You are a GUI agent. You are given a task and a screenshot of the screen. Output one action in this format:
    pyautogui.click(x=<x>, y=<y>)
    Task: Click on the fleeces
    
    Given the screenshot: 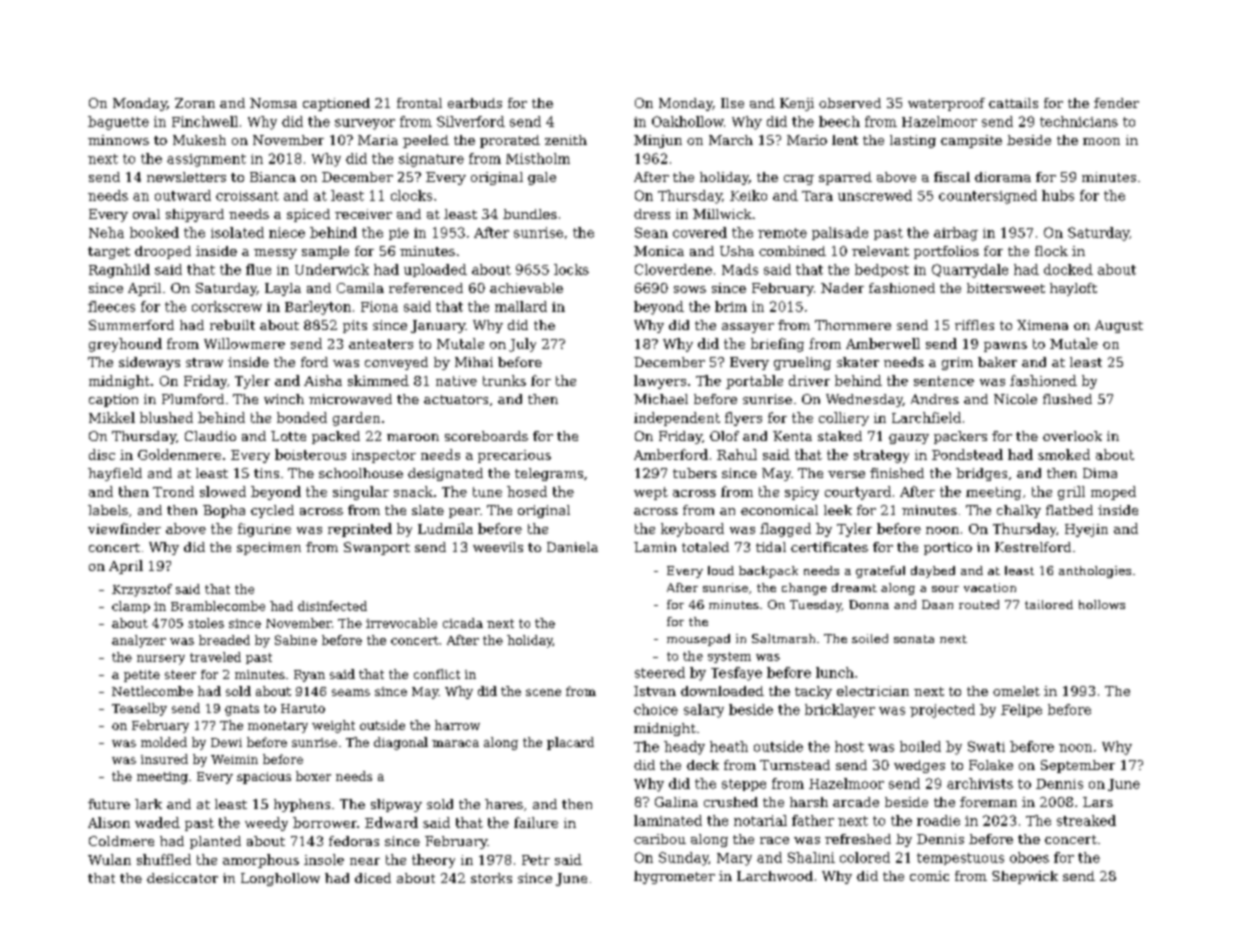 What is the action you would take?
    pyautogui.click(x=111, y=306)
